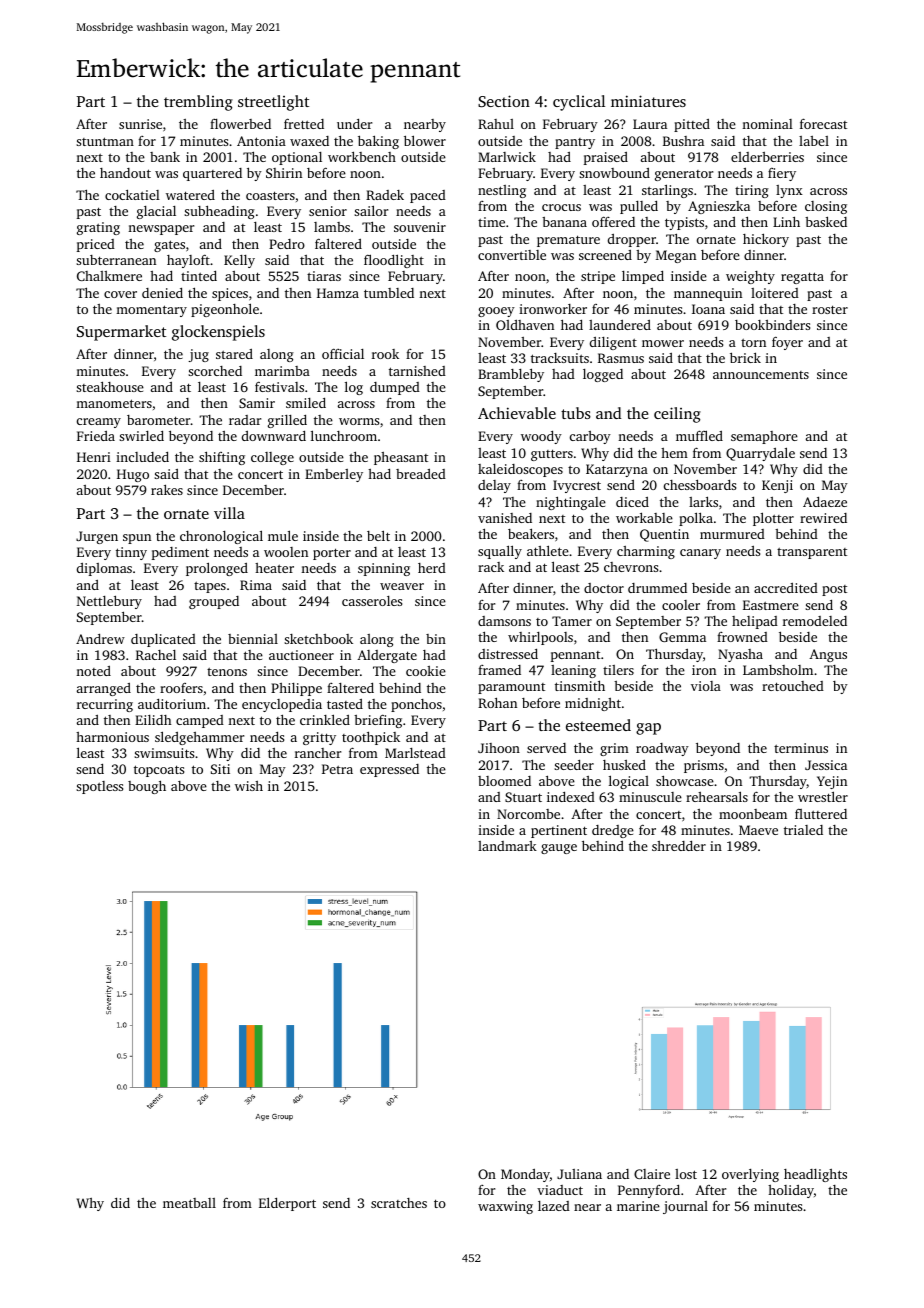 The width and height of the image is (924, 1308). What do you see at coordinates (189, 1203) in the image?
I see `meatball` at bounding box center [189, 1203].
